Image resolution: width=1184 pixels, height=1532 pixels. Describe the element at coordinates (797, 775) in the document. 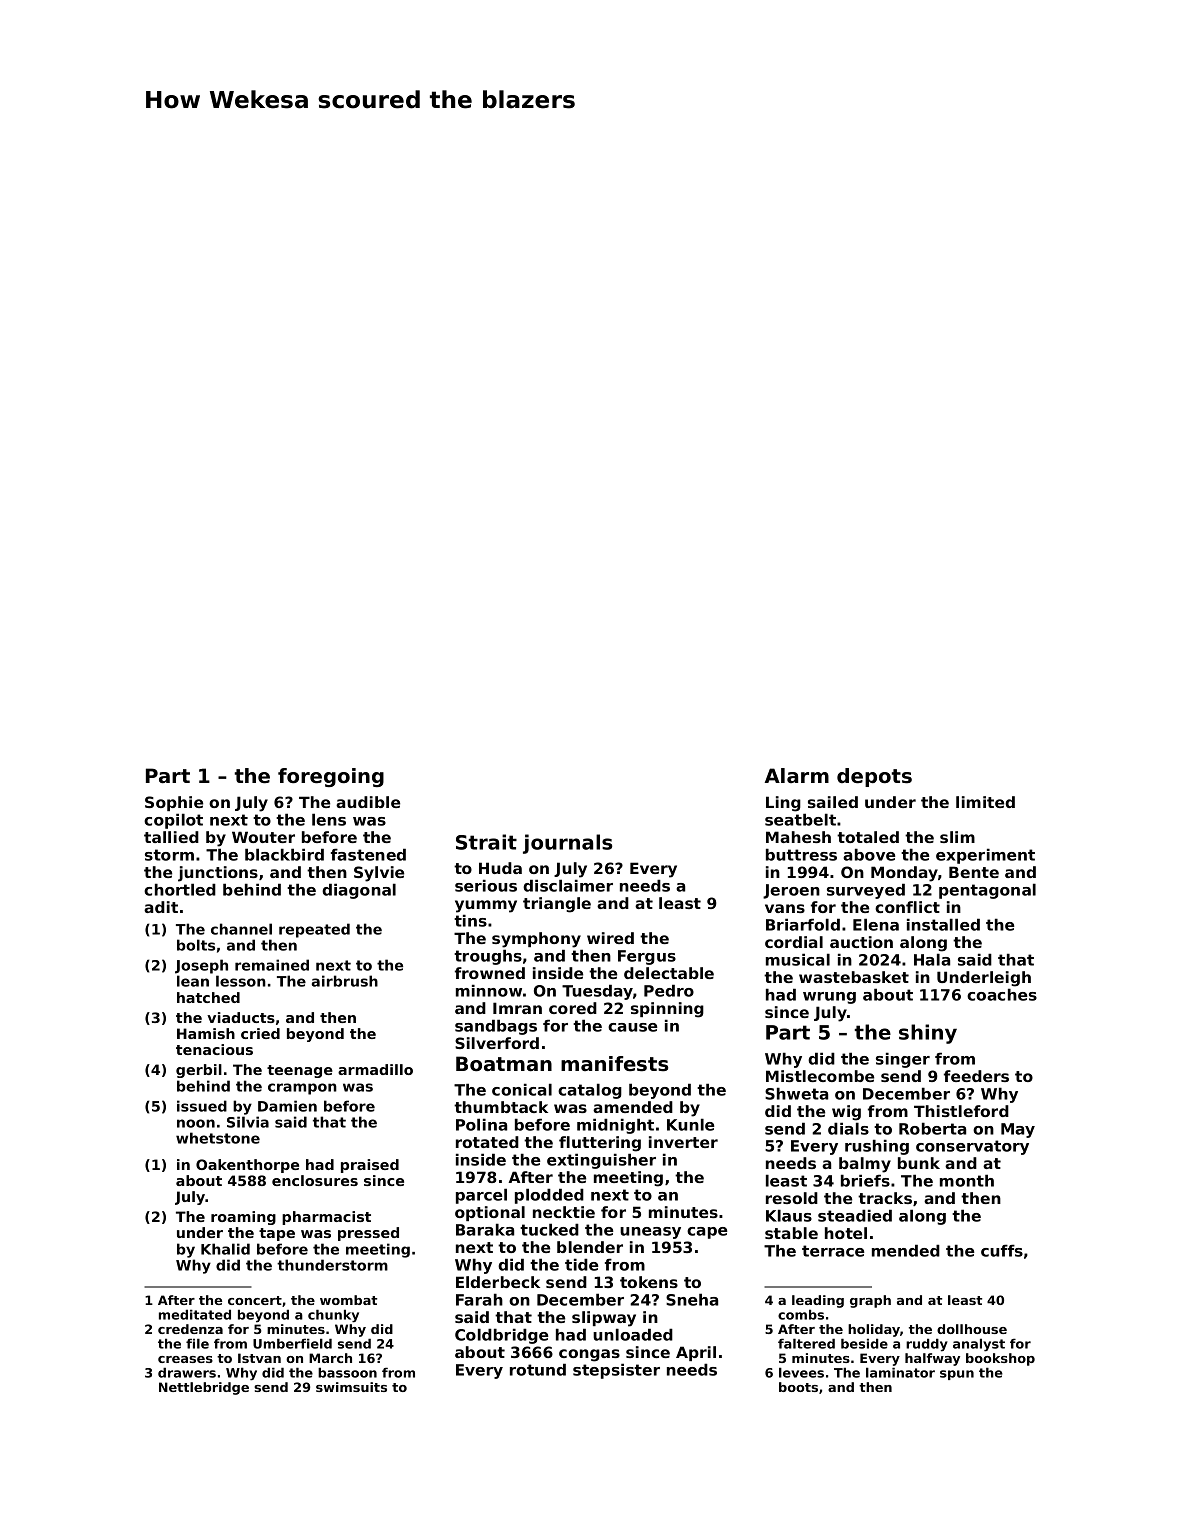

I see `Alarm` at that location.
